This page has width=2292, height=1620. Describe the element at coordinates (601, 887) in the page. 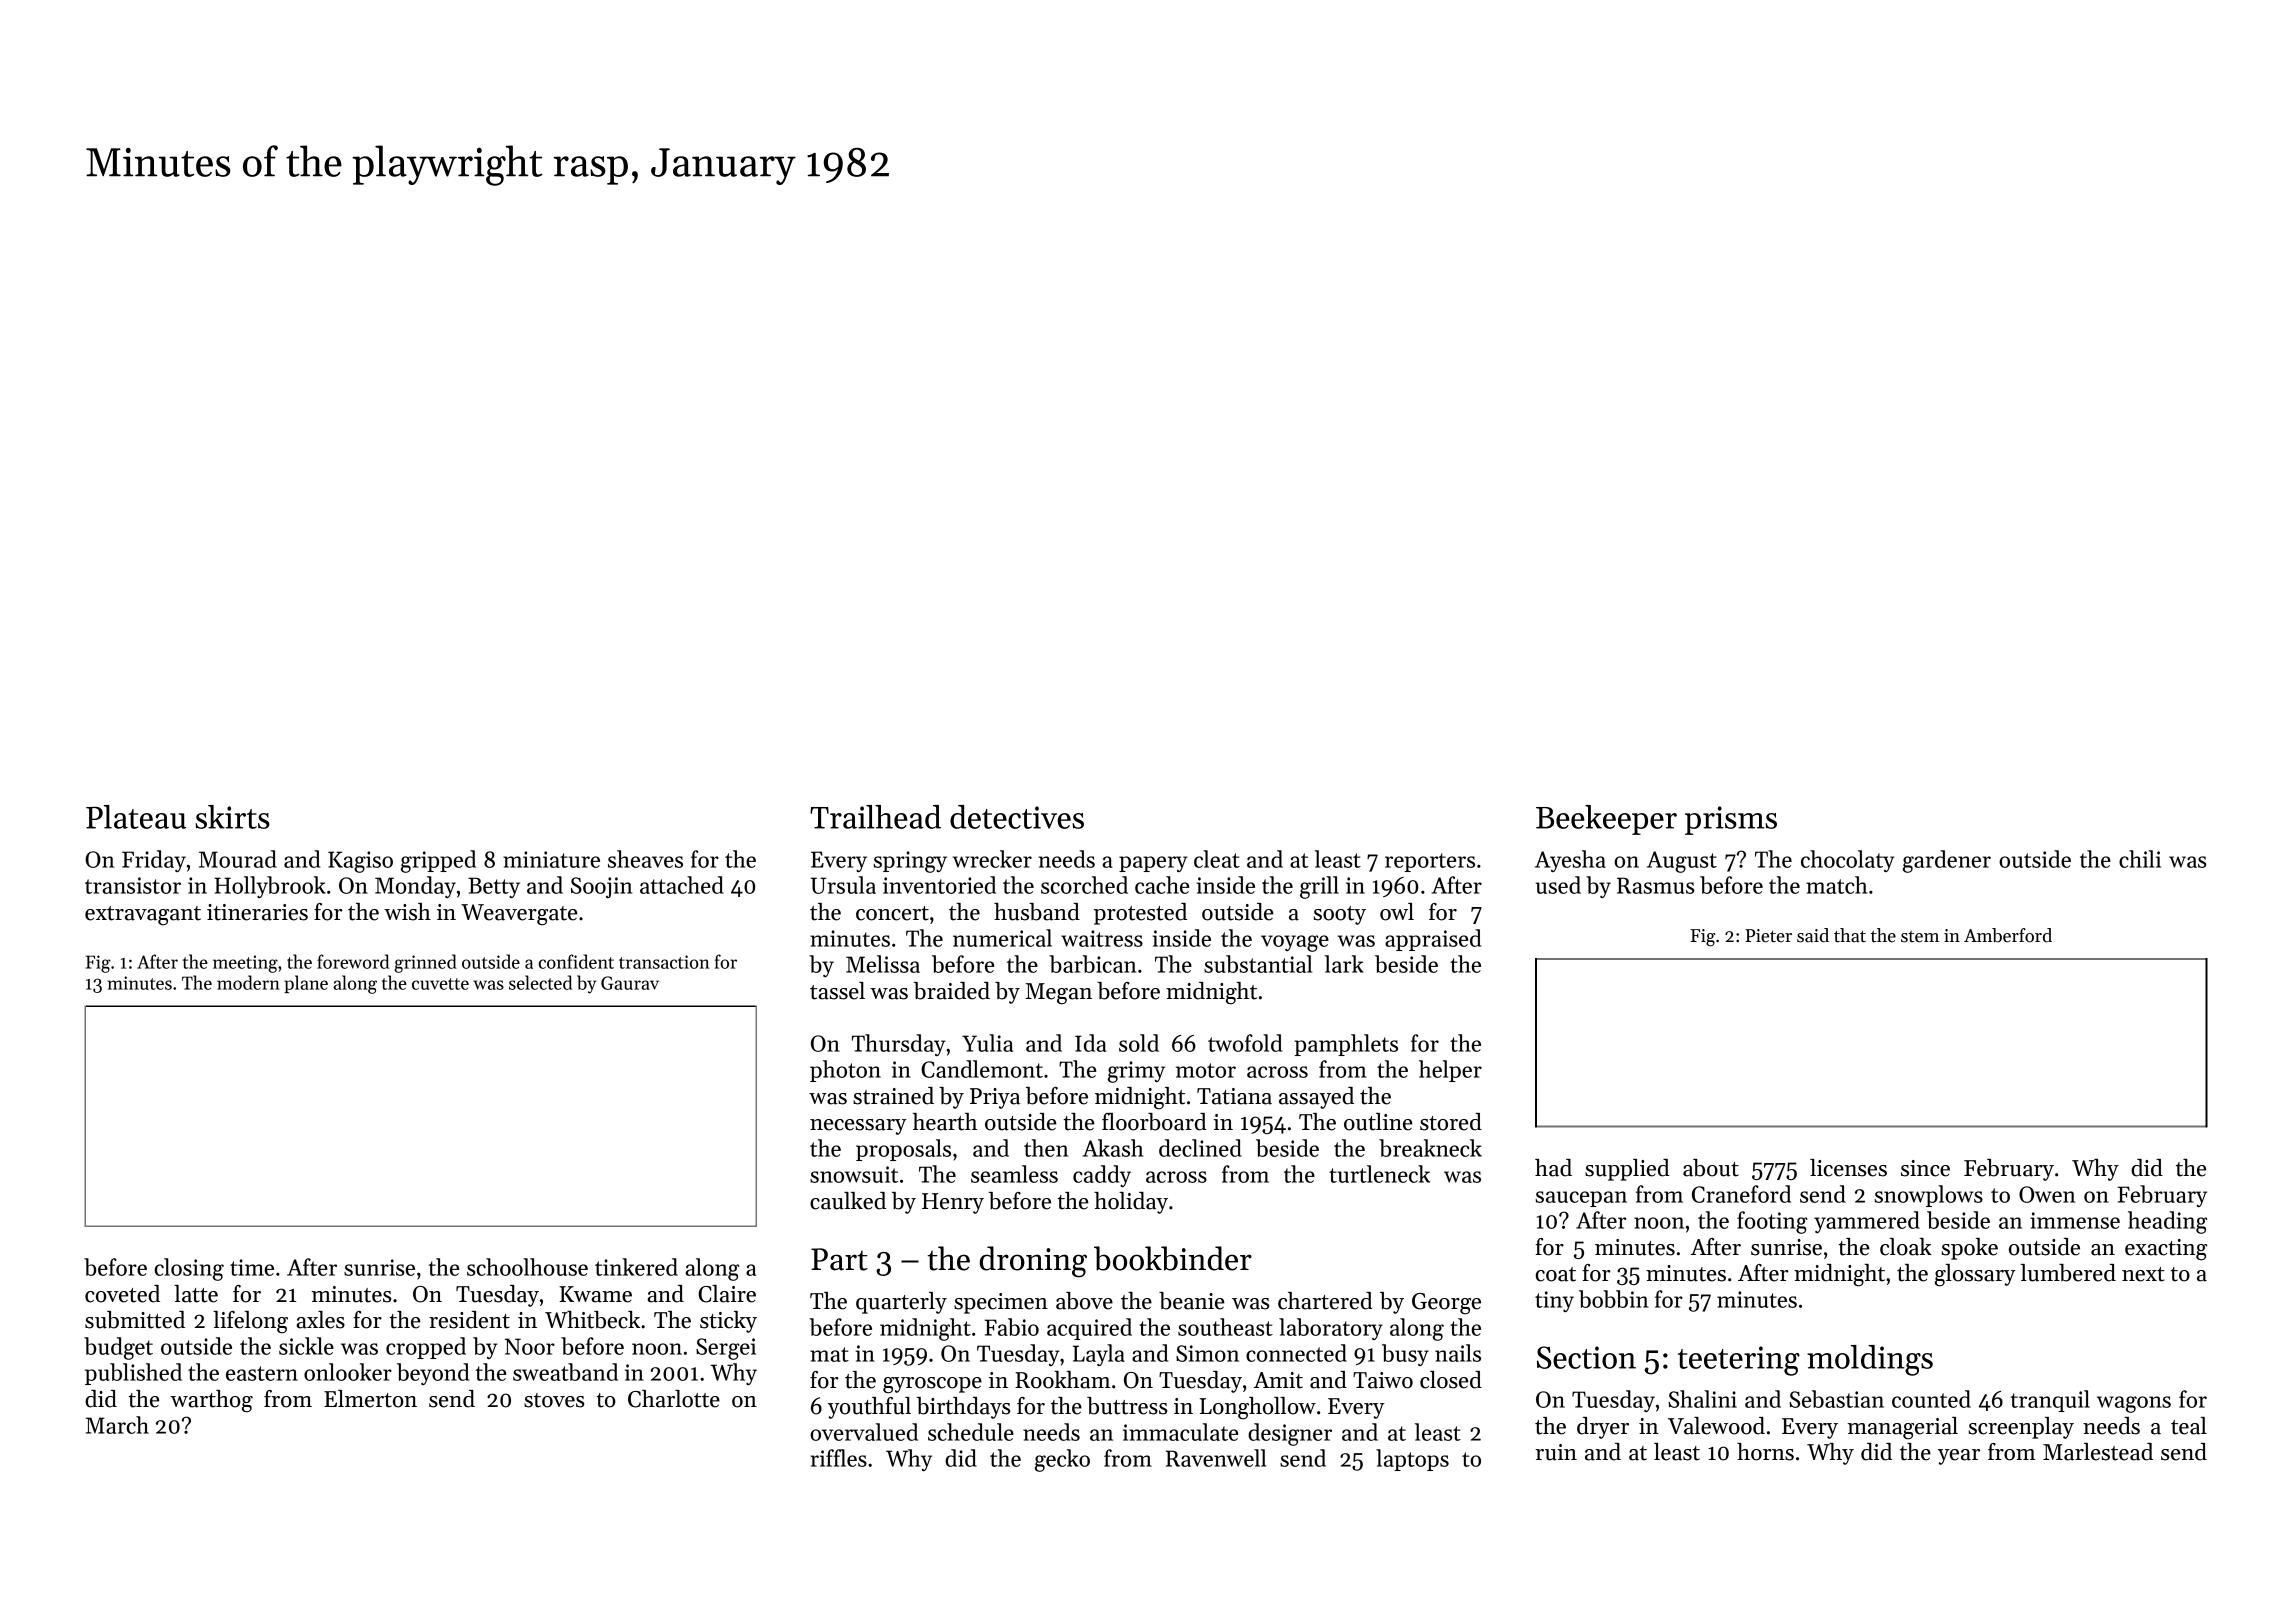

I see `Soojin` at that location.
